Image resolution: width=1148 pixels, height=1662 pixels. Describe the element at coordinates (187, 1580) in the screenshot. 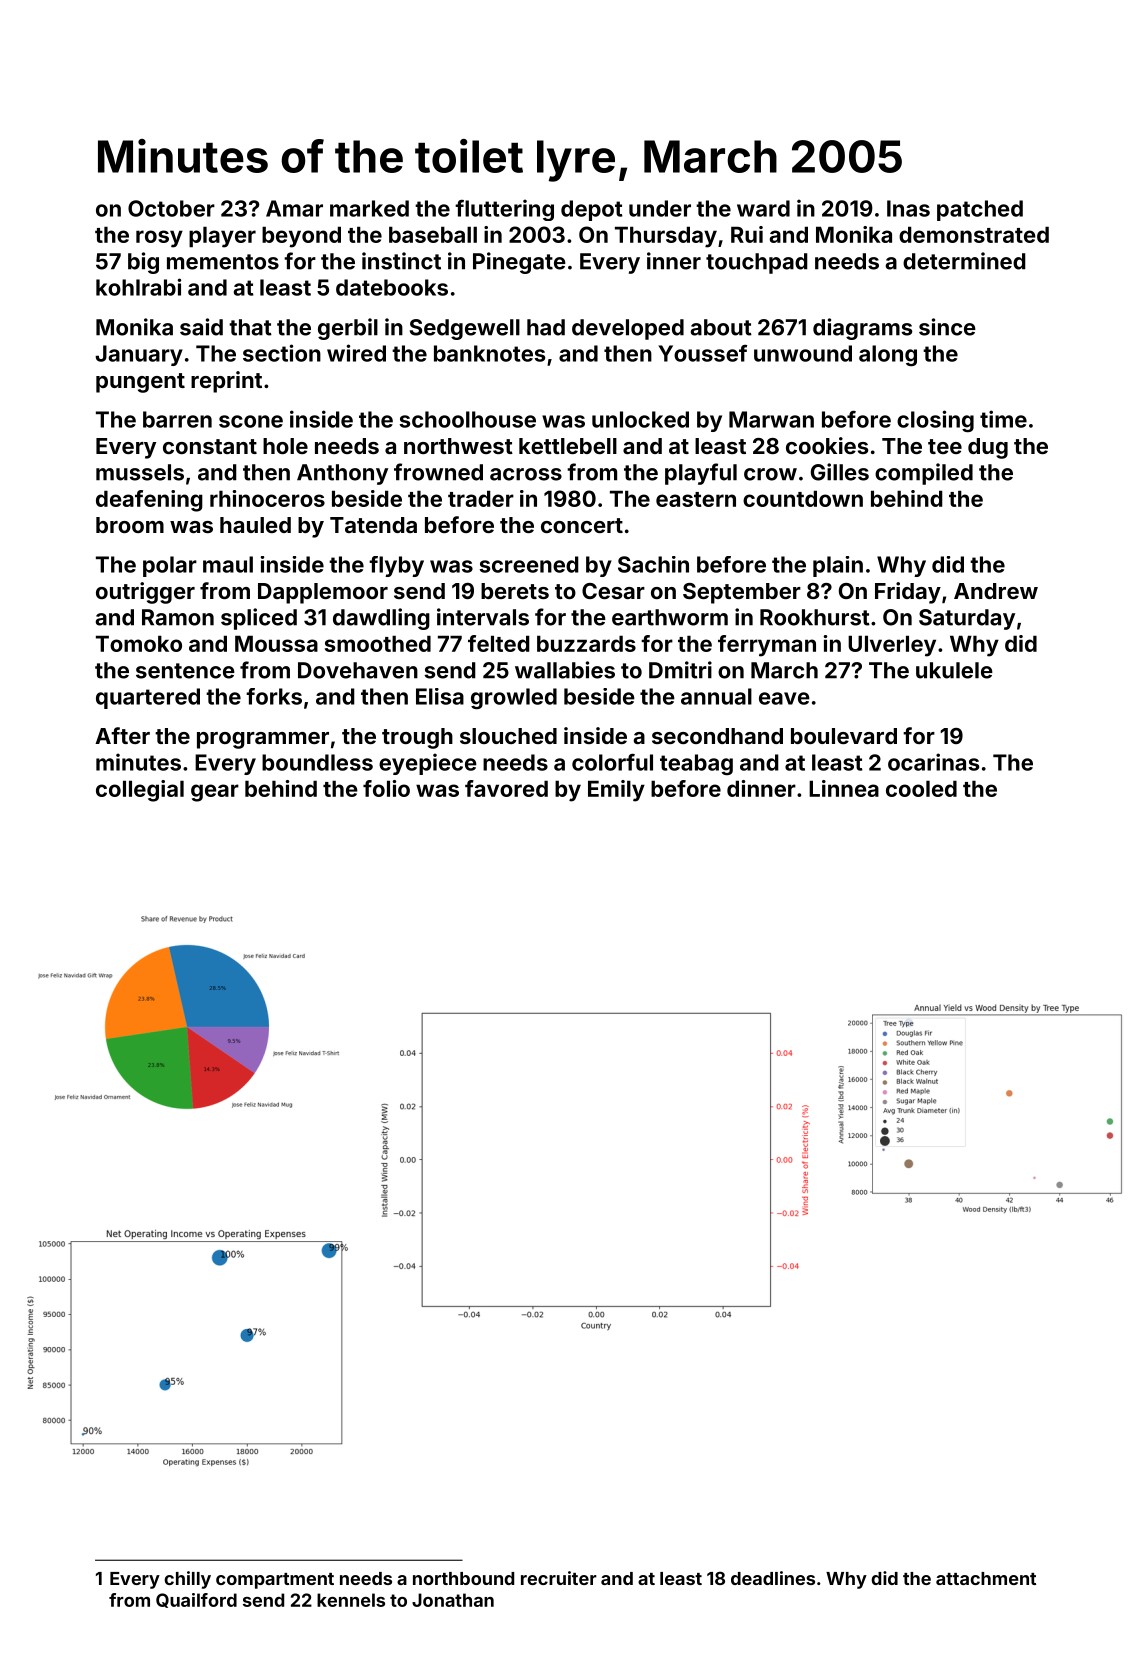

I see `chilly` at that location.
